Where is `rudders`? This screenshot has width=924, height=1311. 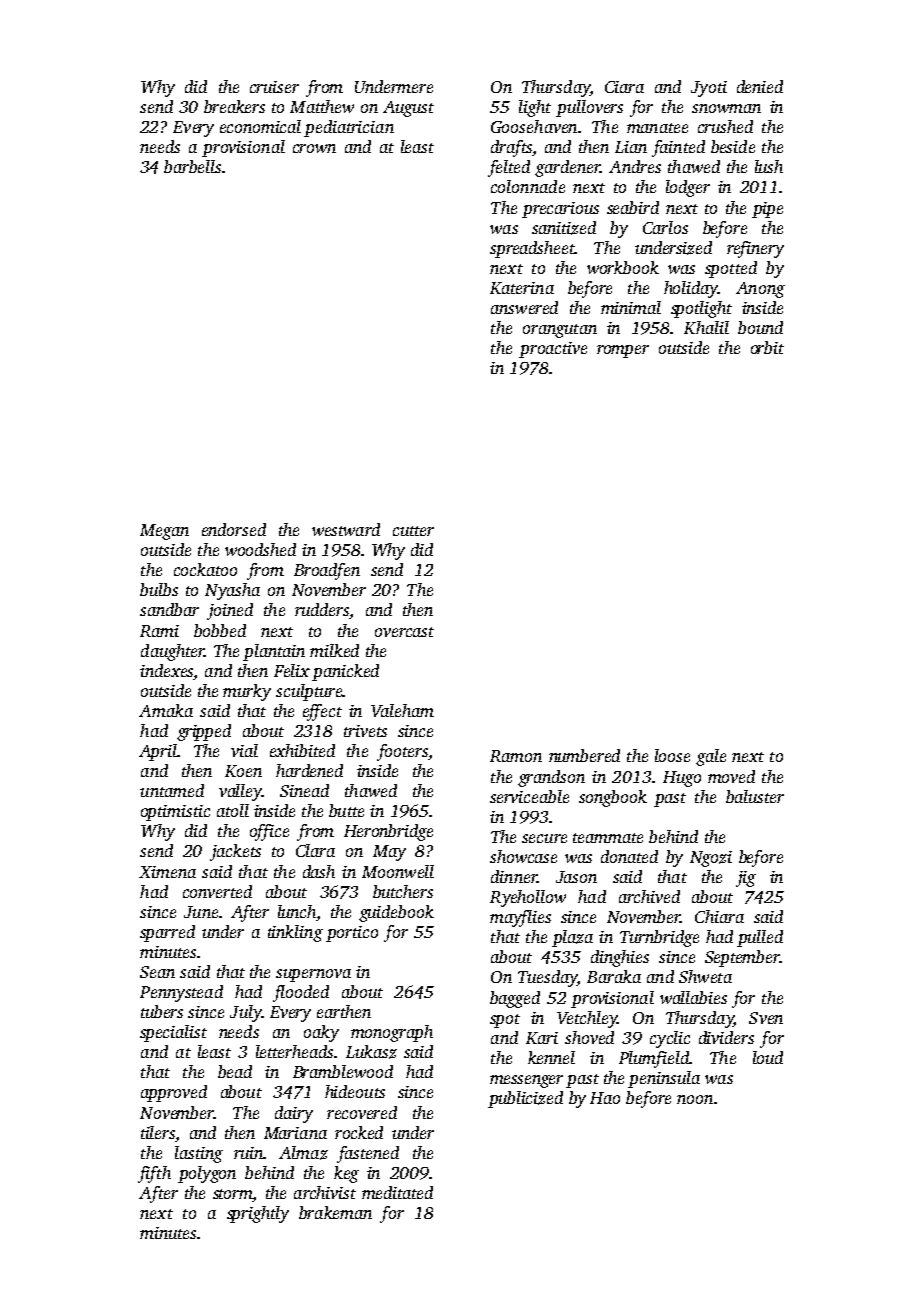 rudders is located at coordinates (322, 609).
